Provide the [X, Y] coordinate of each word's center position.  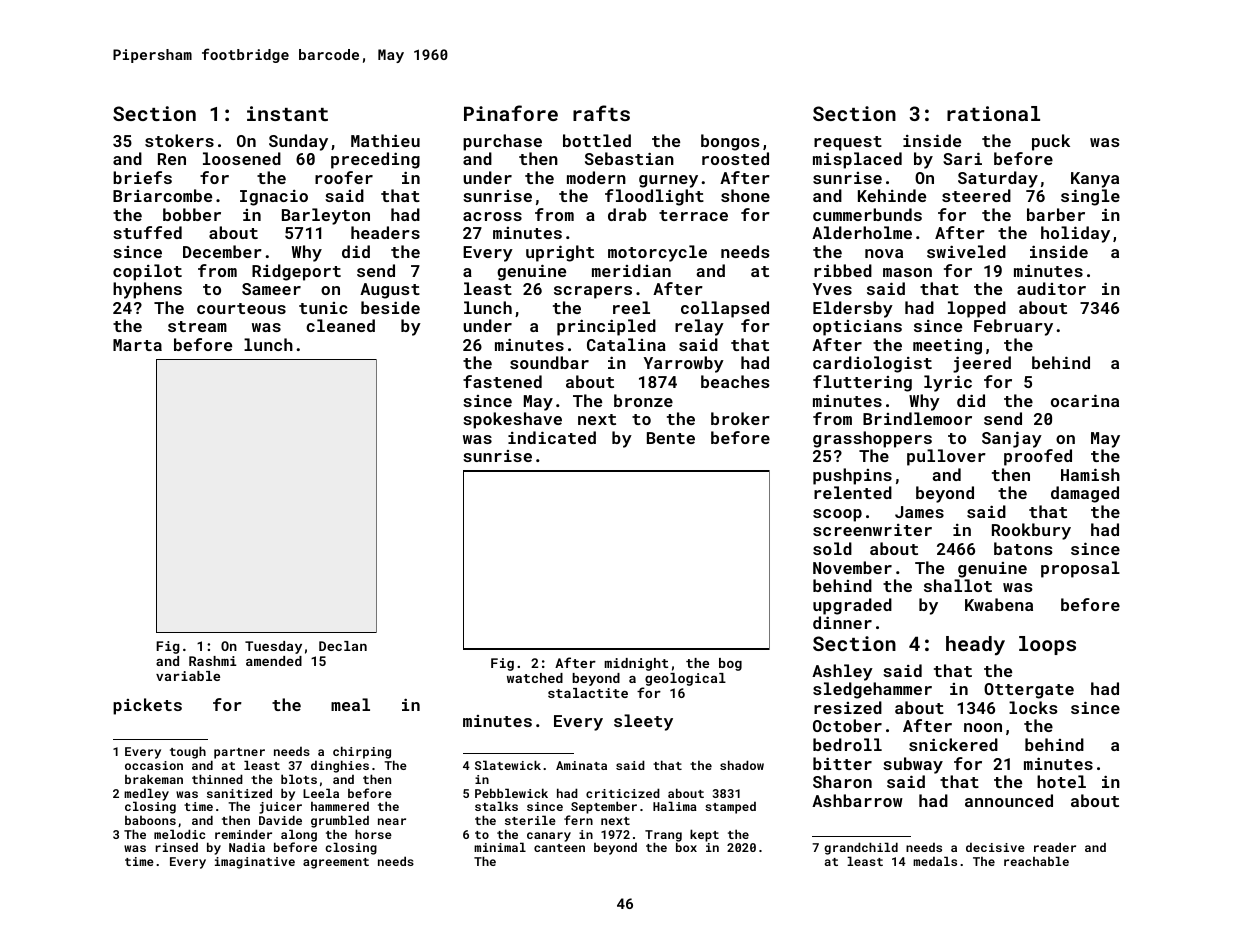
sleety [643, 722]
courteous [241, 308]
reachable [1036, 861]
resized [848, 707]
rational [993, 113]
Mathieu [385, 140]
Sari [962, 158]
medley [146, 795]
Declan [343, 646]
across [492, 216]
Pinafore [511, 113]
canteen [559, 848]
